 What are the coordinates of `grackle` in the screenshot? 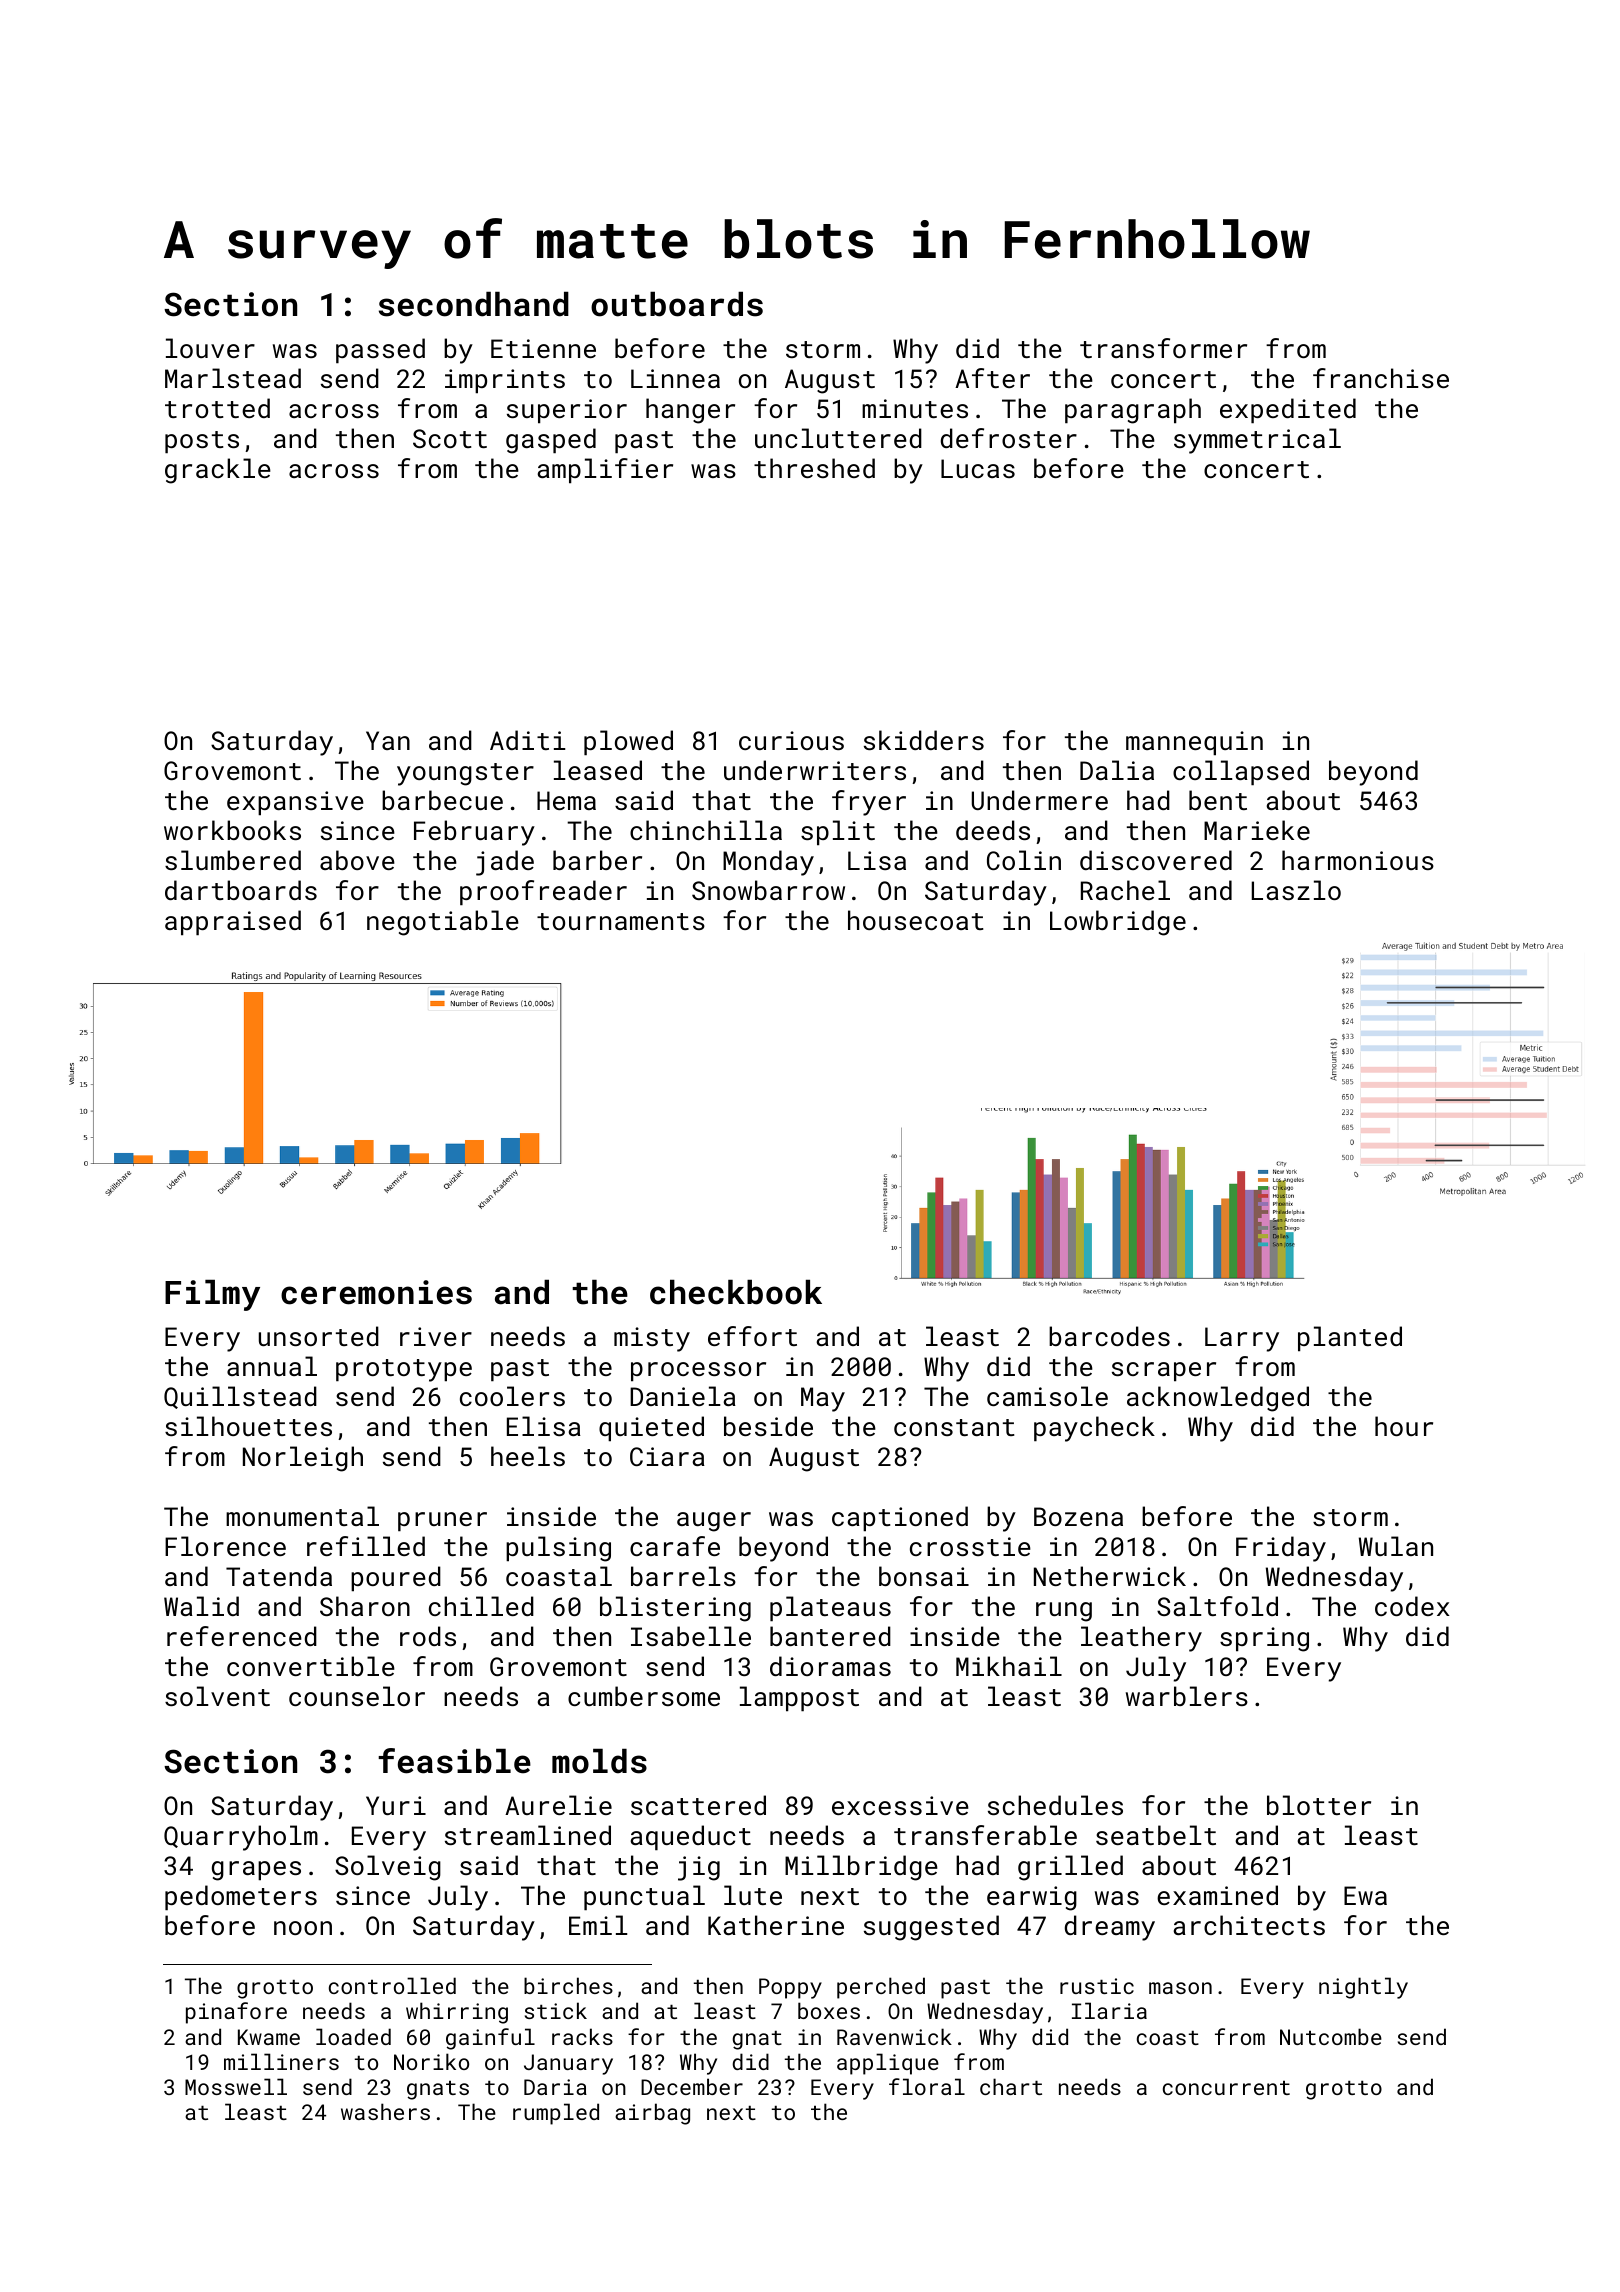 It's located at (218, 471).
